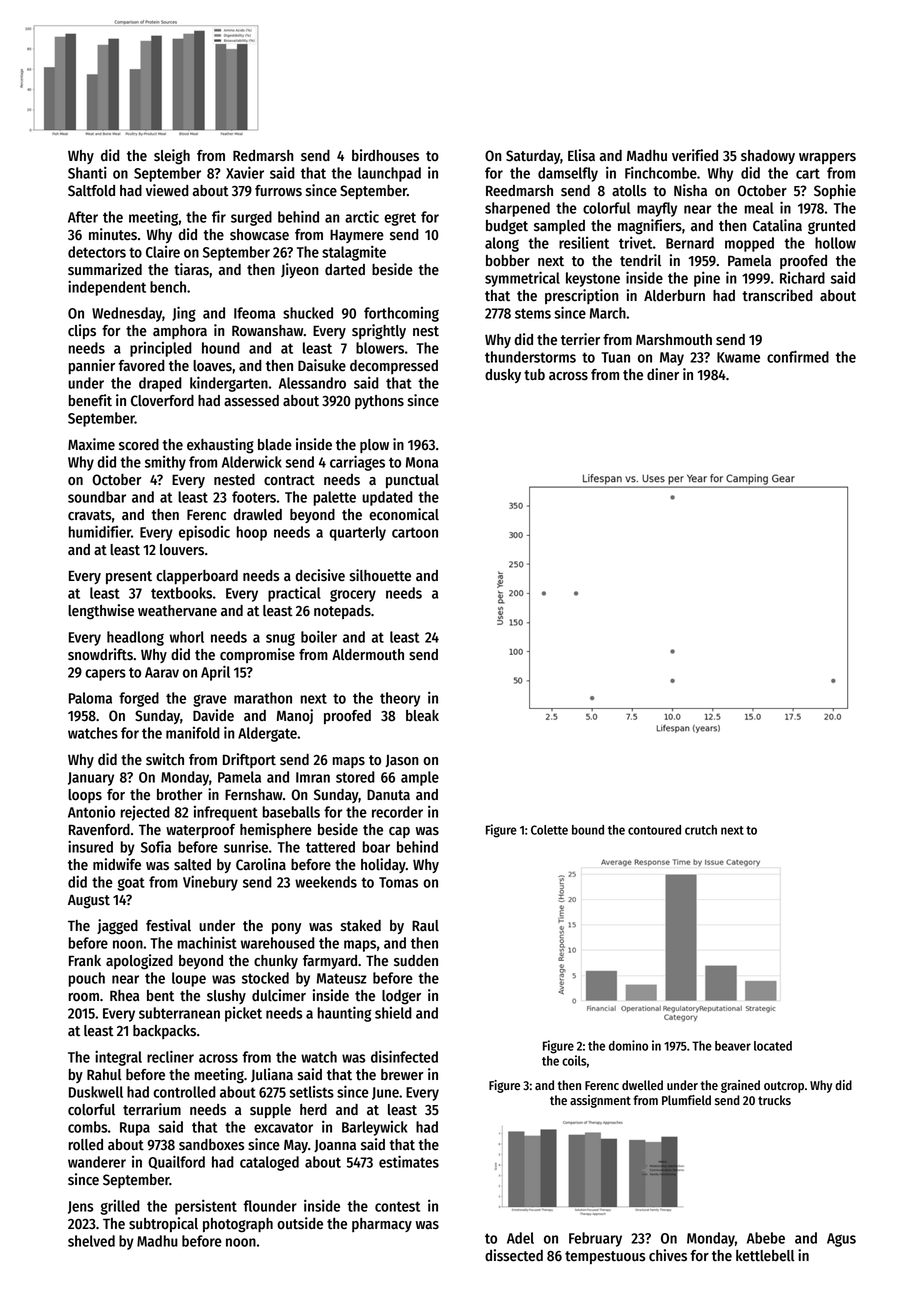  I want to click on Jason, so click(401, 761).
